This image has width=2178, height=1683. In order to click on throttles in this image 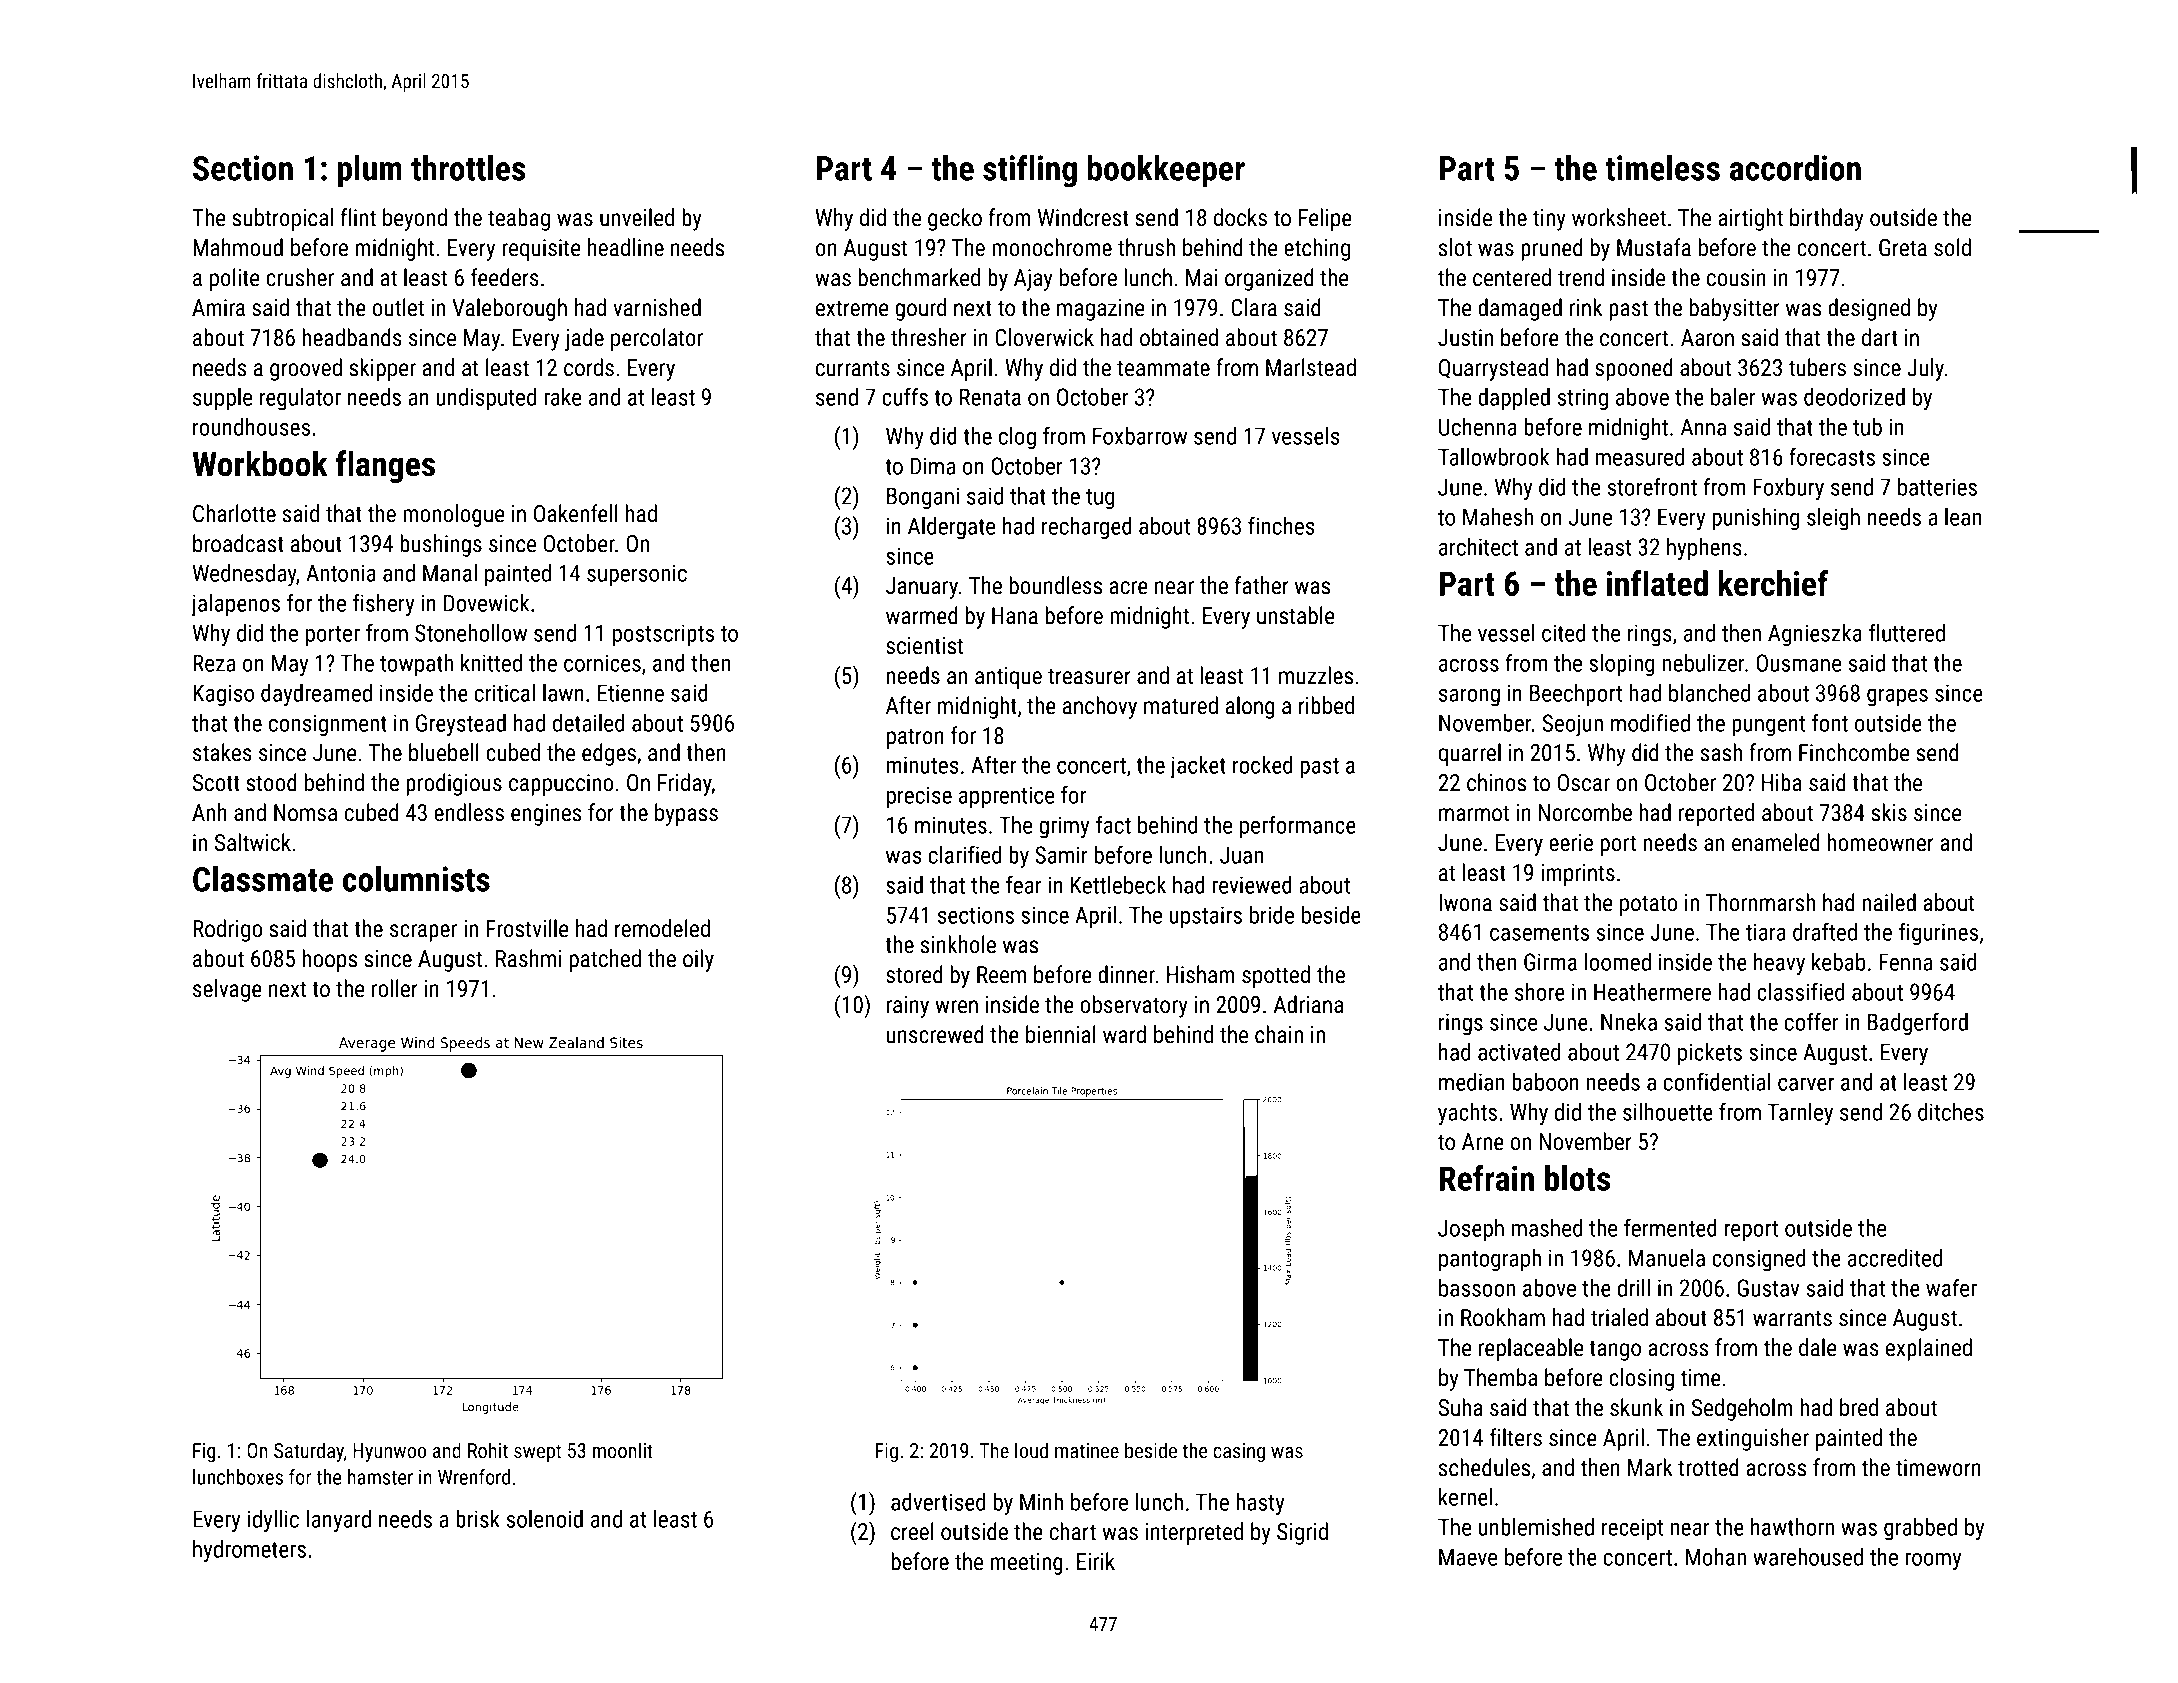, I will do `click(468, 168)`.
